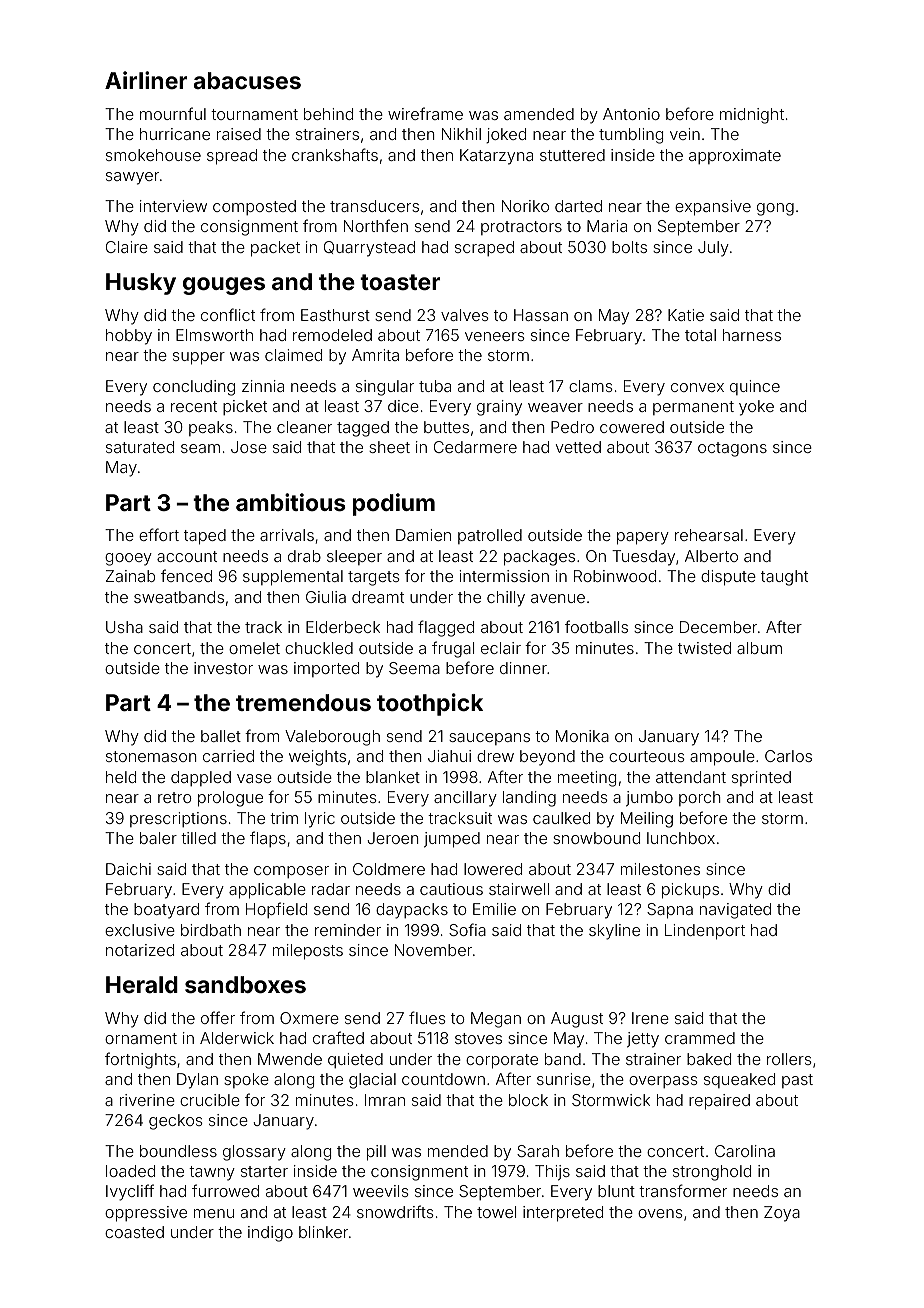 Image resolution: width=924 pixels, height=1308 pixels. What do you see at coordinates (132, 178) in the screenshot?
I see `sawyer` at bounding box center [132, 178].
